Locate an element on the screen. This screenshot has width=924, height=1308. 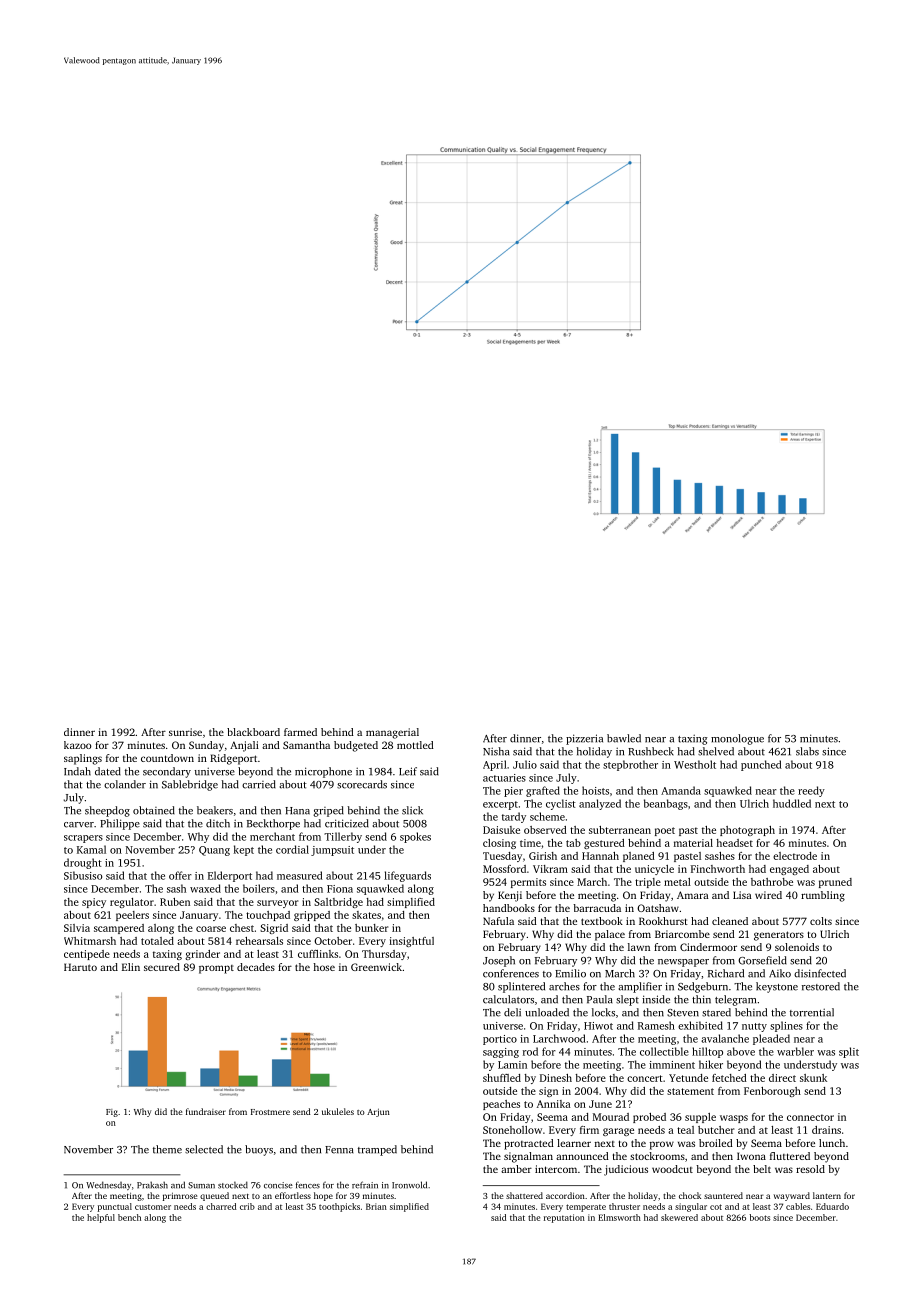
portico is located at coordinates (500, 1040).
